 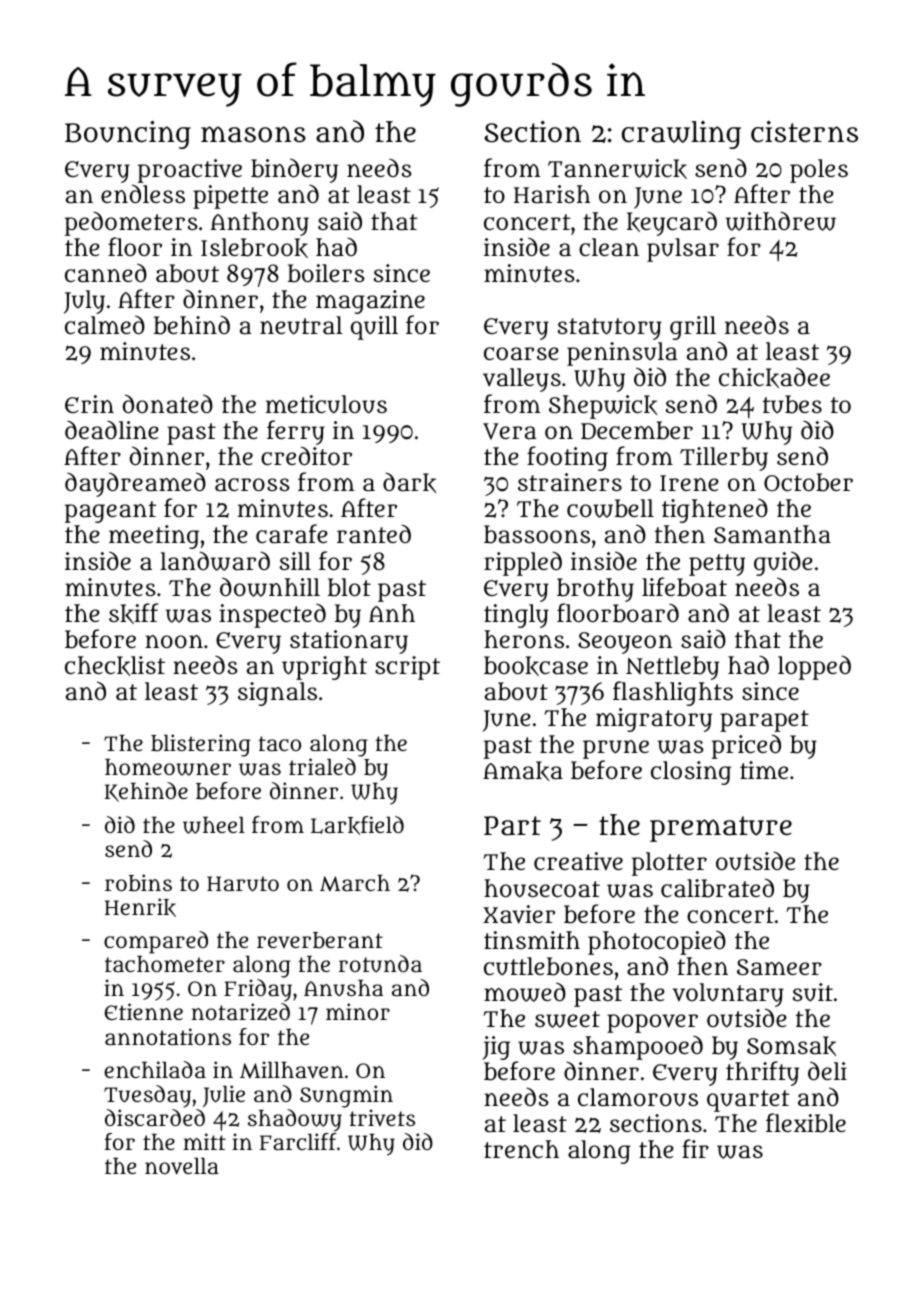 I want to click on Irene, so click(x=689, y=483).
